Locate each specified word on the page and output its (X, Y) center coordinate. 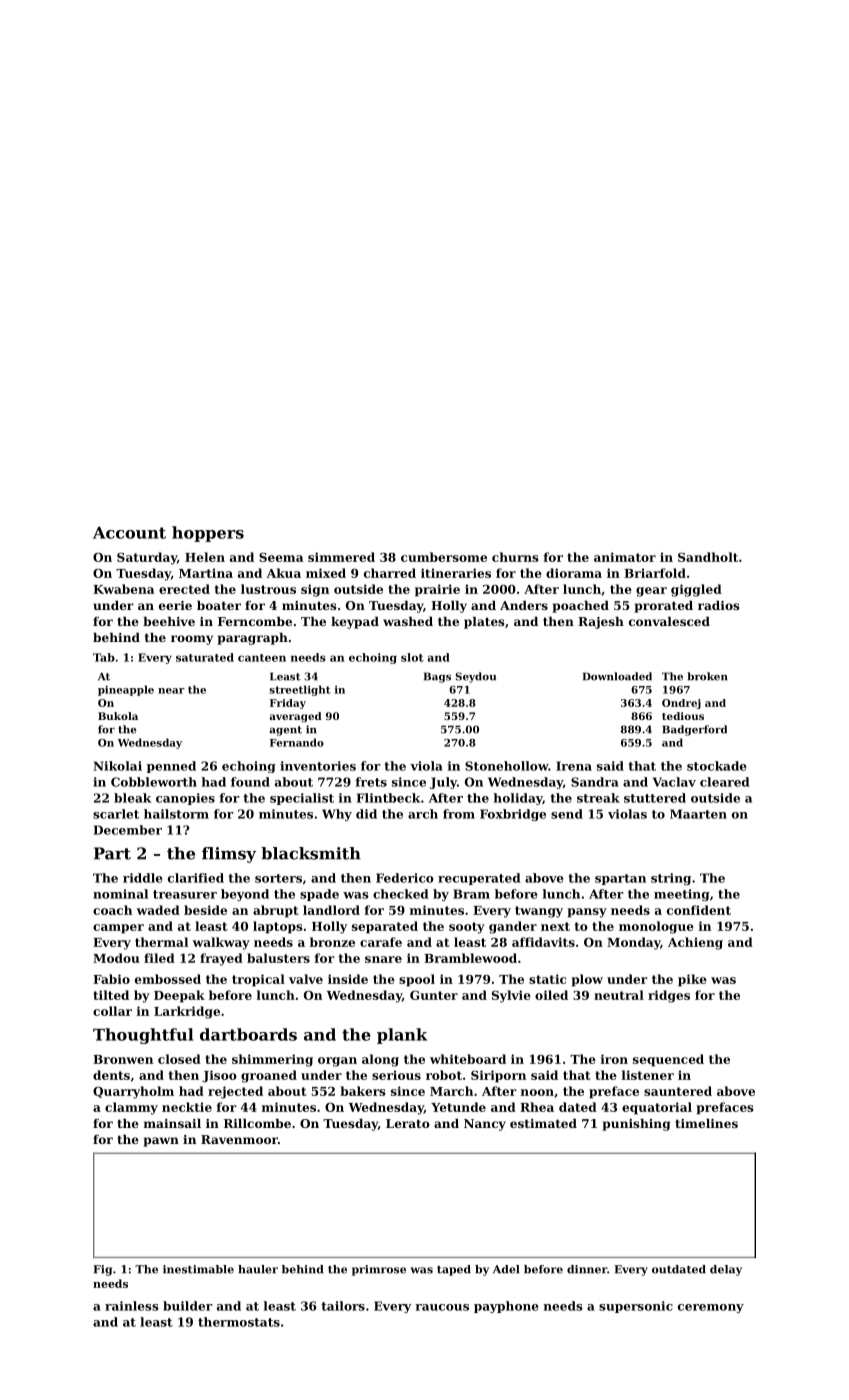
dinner (587, 1269)
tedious (683, 716)
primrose (379, 1270)
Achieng (695, 943)
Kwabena (123, 589)
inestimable (198, 1269)
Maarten (698, 814)
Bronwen (123, 1059)
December (128, 830)
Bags (437, 677)
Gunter (434, 995)
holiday (518, 799)
